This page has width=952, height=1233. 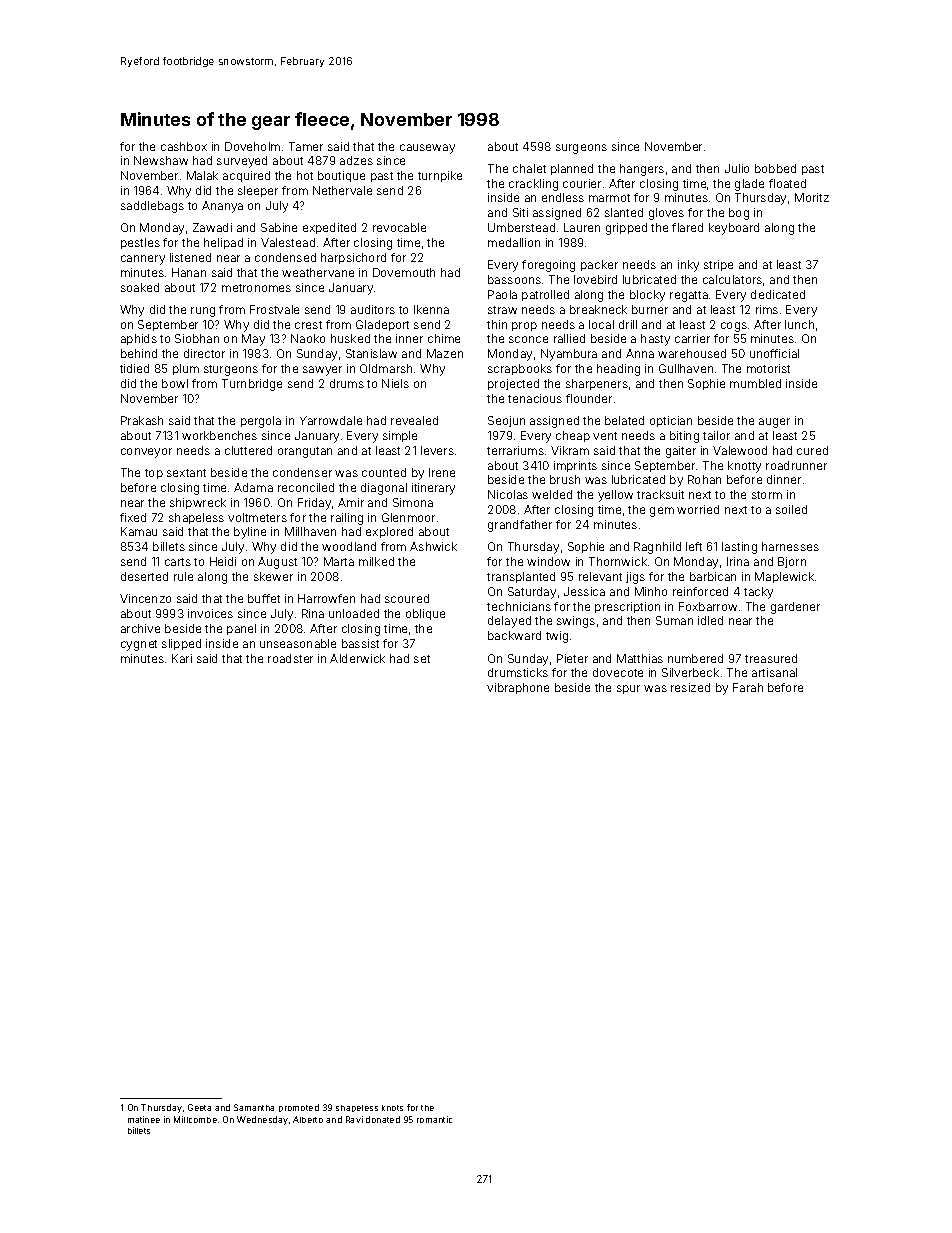 What do you see at coordinates (690, 687) in the page?
I see `resized` at bounding box center [690, 687].
